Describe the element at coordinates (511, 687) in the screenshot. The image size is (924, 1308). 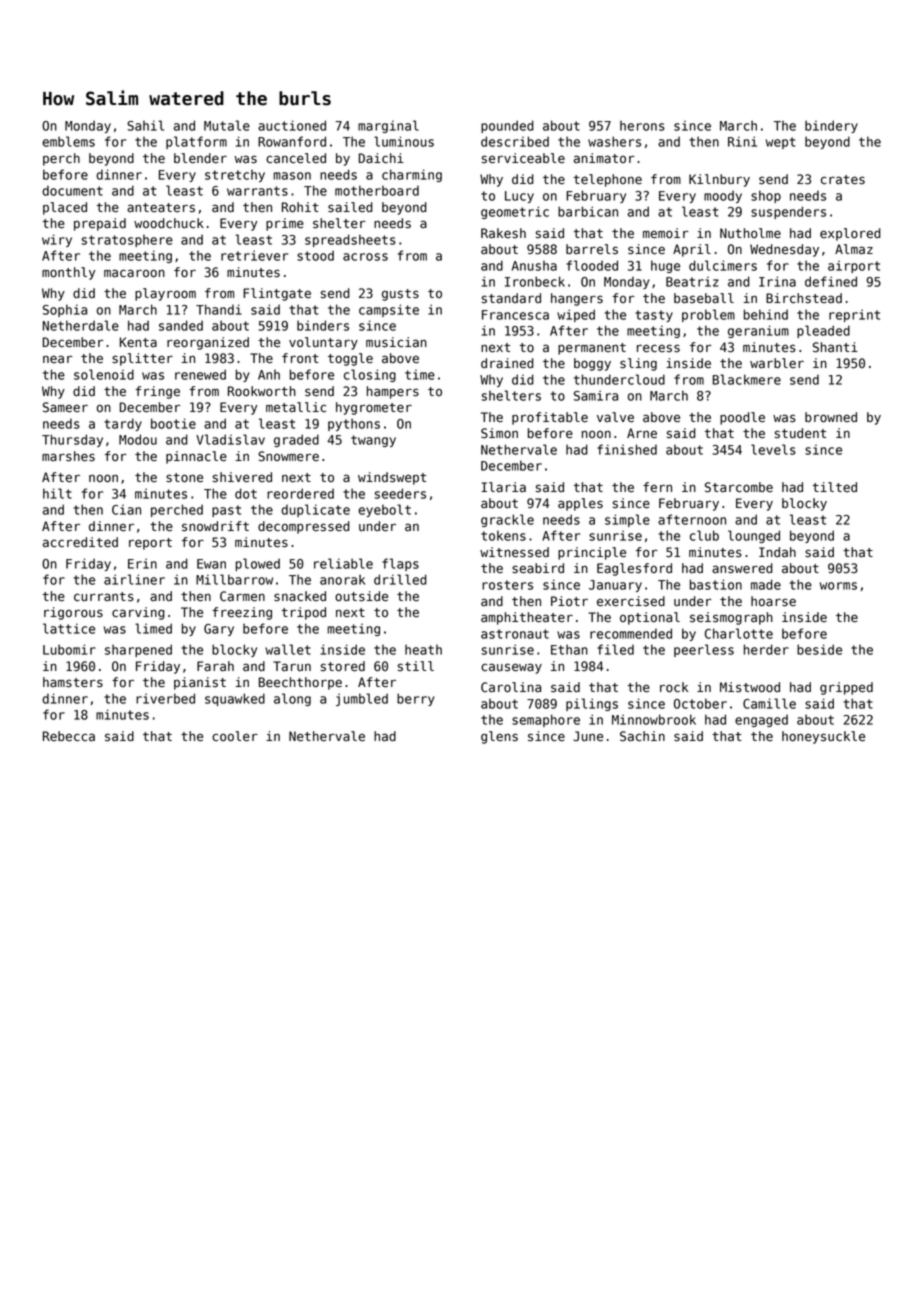
I see `Carolina` at that location.
